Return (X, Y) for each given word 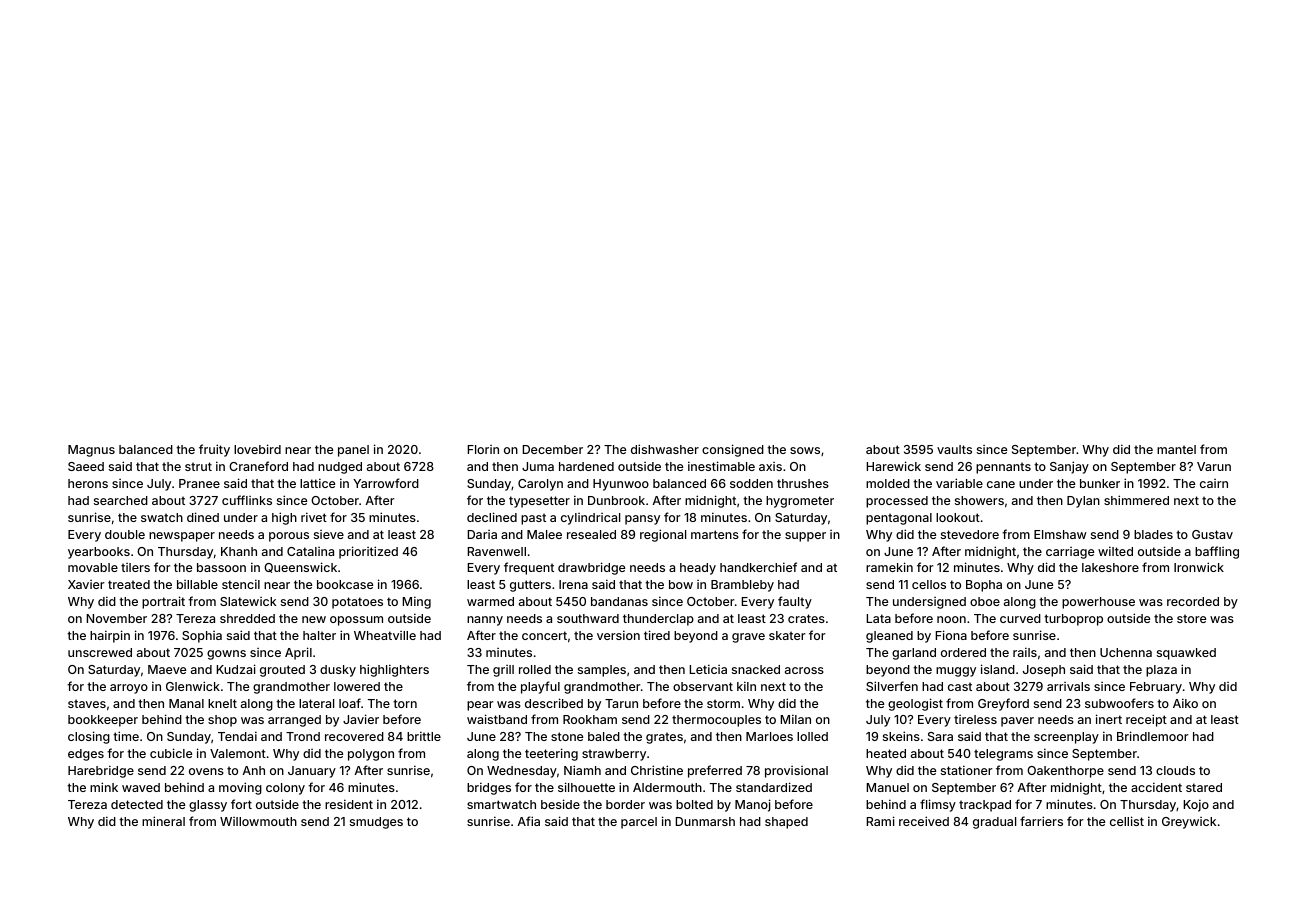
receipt (1146, 720)
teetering (551, 754)
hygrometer (800, 502)
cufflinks (247, 500)
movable (93, 567)
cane (1001, 484)
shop (222, 721)
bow (681, 584)
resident (349, 804)
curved (1020, 618)
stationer (967, 770)
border (625, 804)
